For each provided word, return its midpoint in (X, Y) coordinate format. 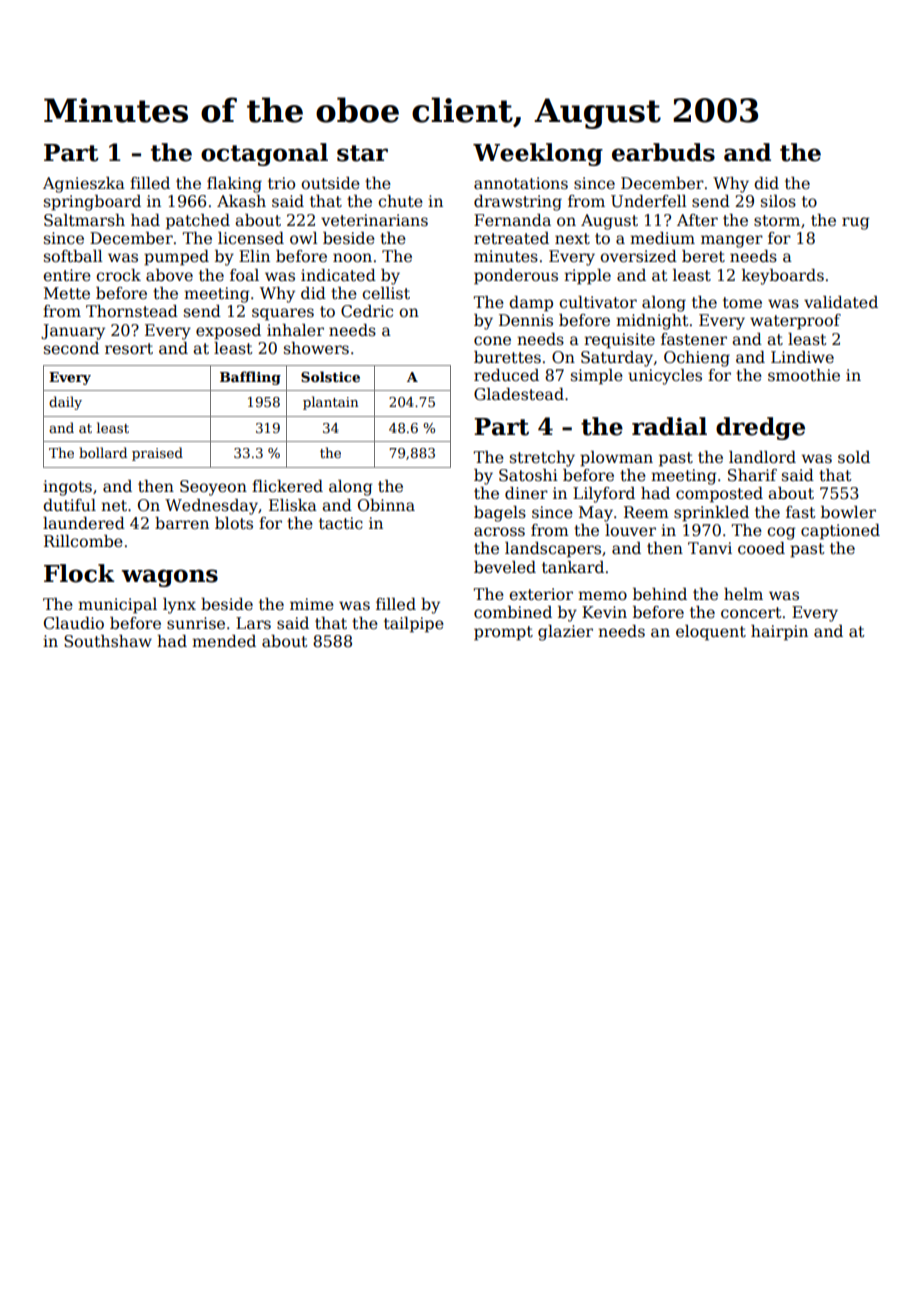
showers (316, 348)
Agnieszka (84, 185)
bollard (103, 452)
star (362, 153)
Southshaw (108, 641)
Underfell (649, 201)
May (596, 514)
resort (129, 349)
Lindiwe (802, 357)
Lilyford (604, 495)
